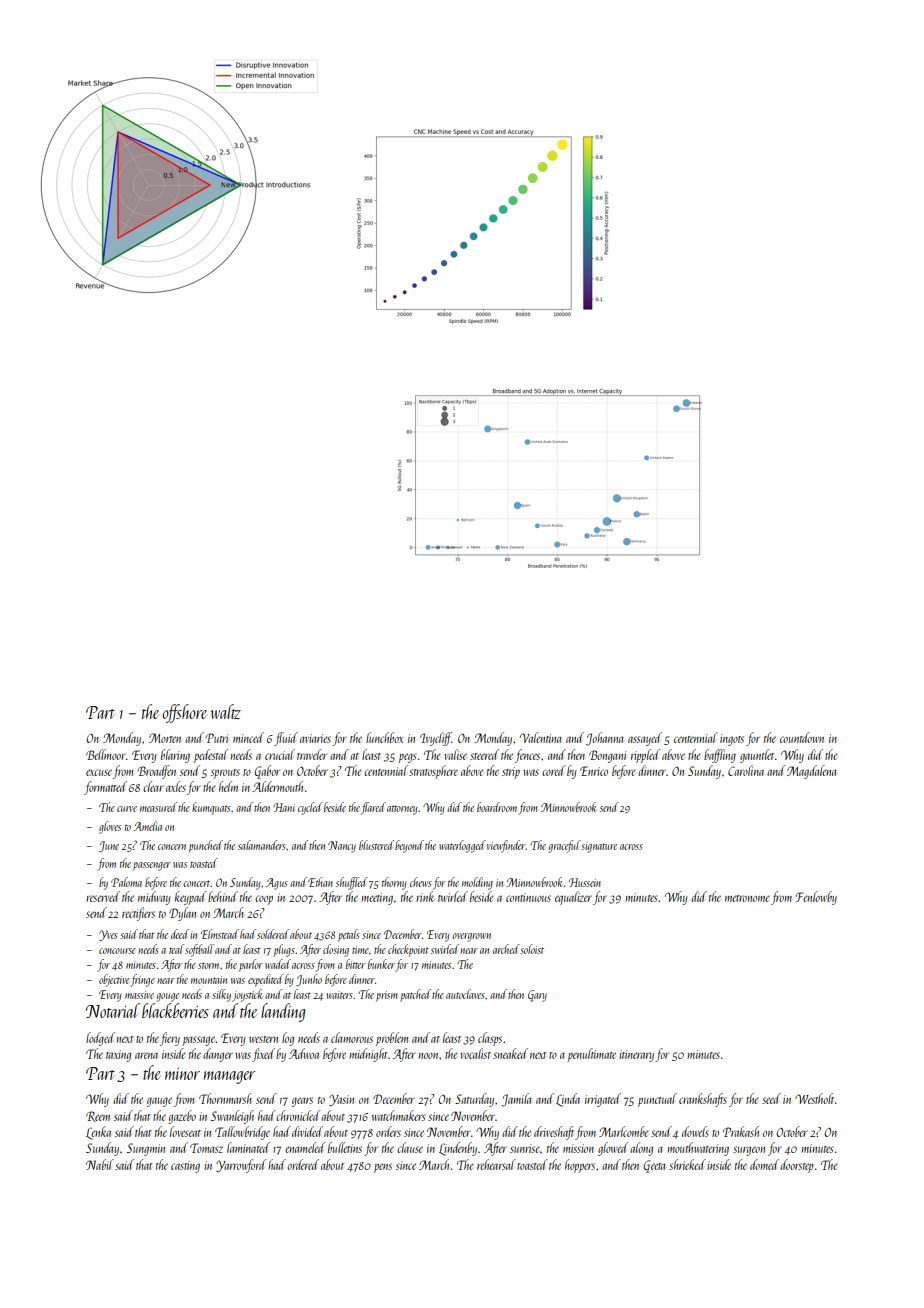 This screenshot has height=1308, width=924. Describe the element at coordinates (497, 807) in the screenshot. I see `boardroom` at that location.
